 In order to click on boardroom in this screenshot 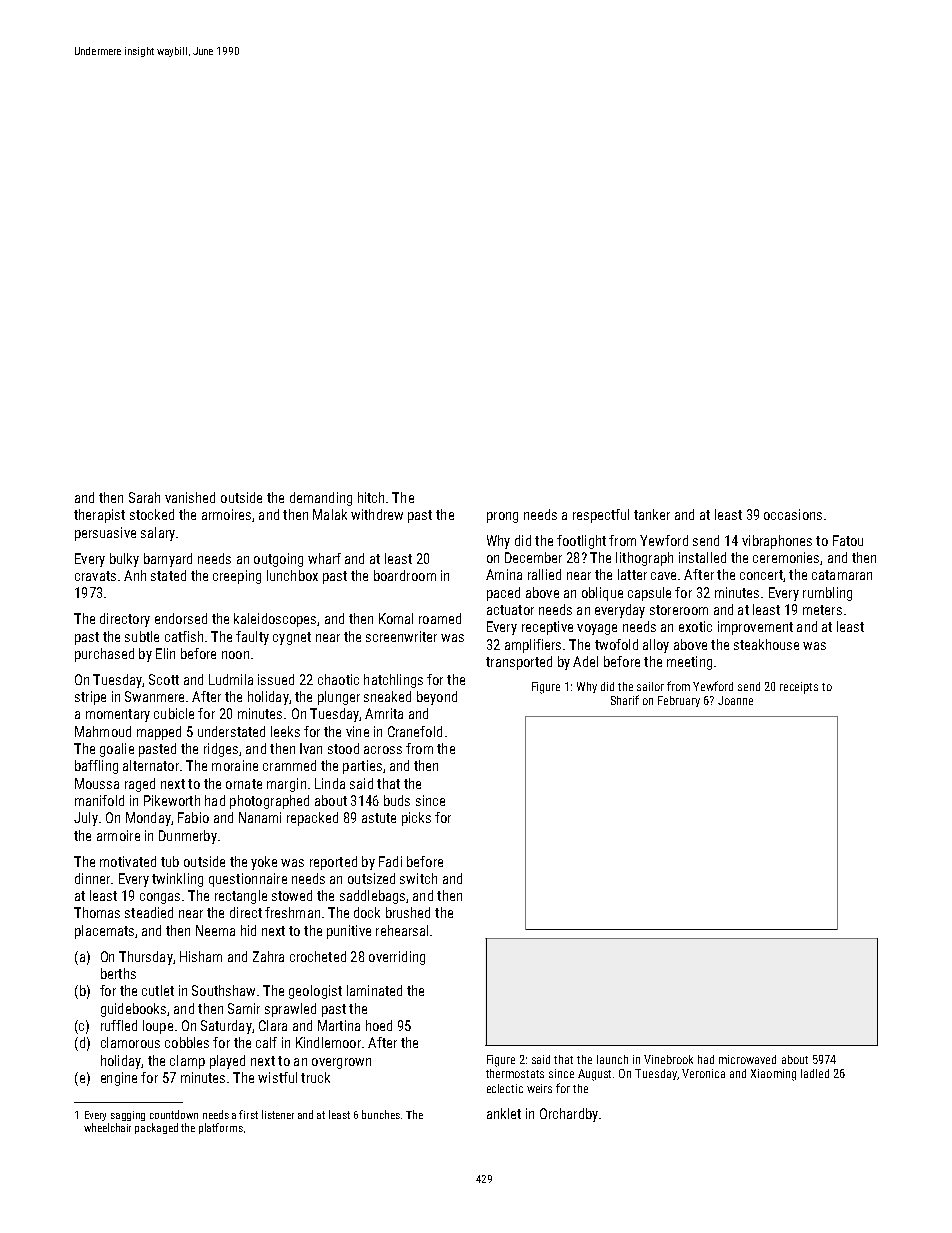, I will do `click(405, 575)`.
